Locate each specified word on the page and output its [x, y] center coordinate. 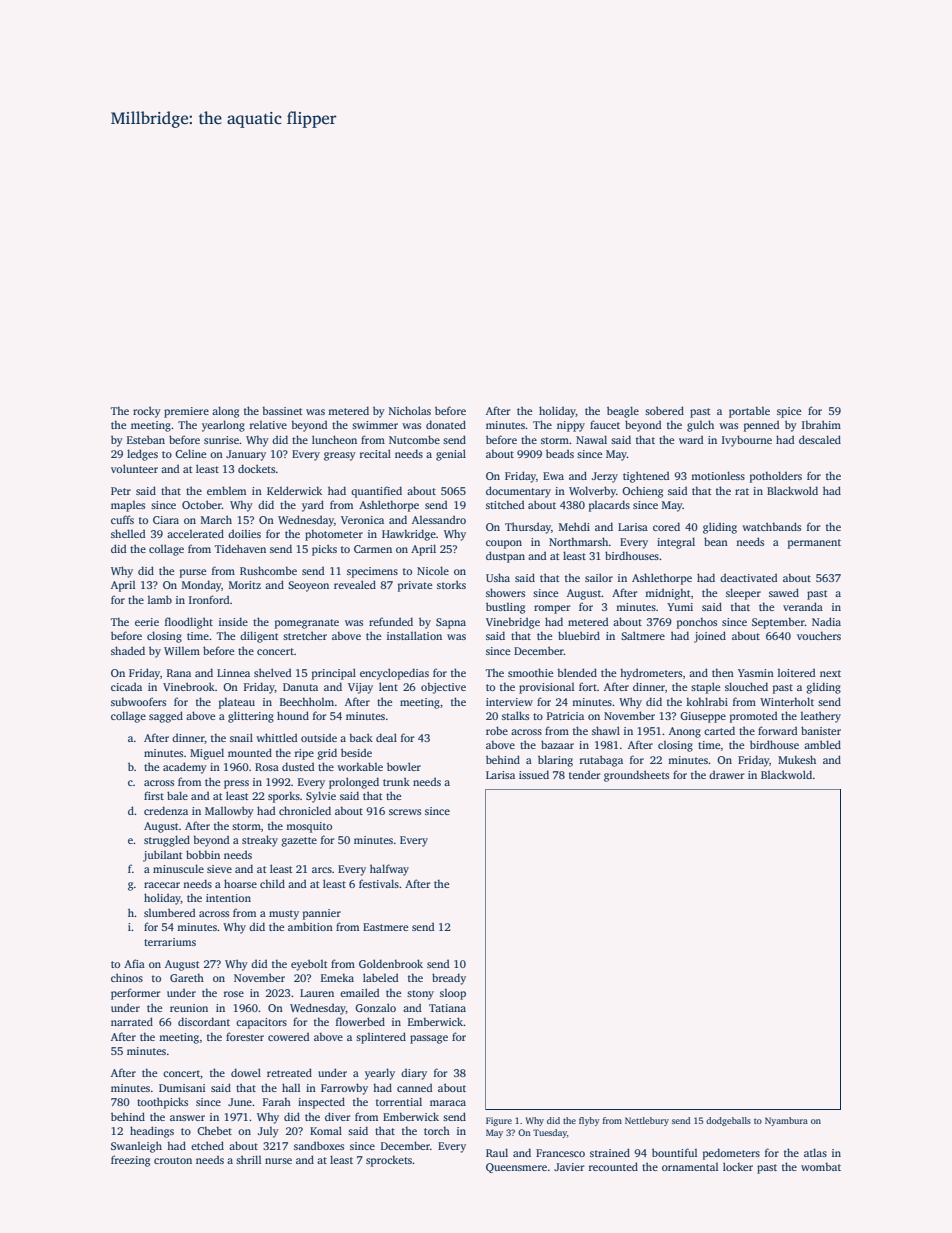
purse [193, 573]
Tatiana [447, 1008]
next [830, 673]
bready [449, 979]
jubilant [162, 856]
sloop [453, 994]
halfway [389, 870]
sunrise [221, 440]
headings [152, 1132]
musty [284, 915]
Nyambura [786, 1121]
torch [437, 1130]
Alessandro [439, 519]
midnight [668, 594]
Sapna [451, 623]
